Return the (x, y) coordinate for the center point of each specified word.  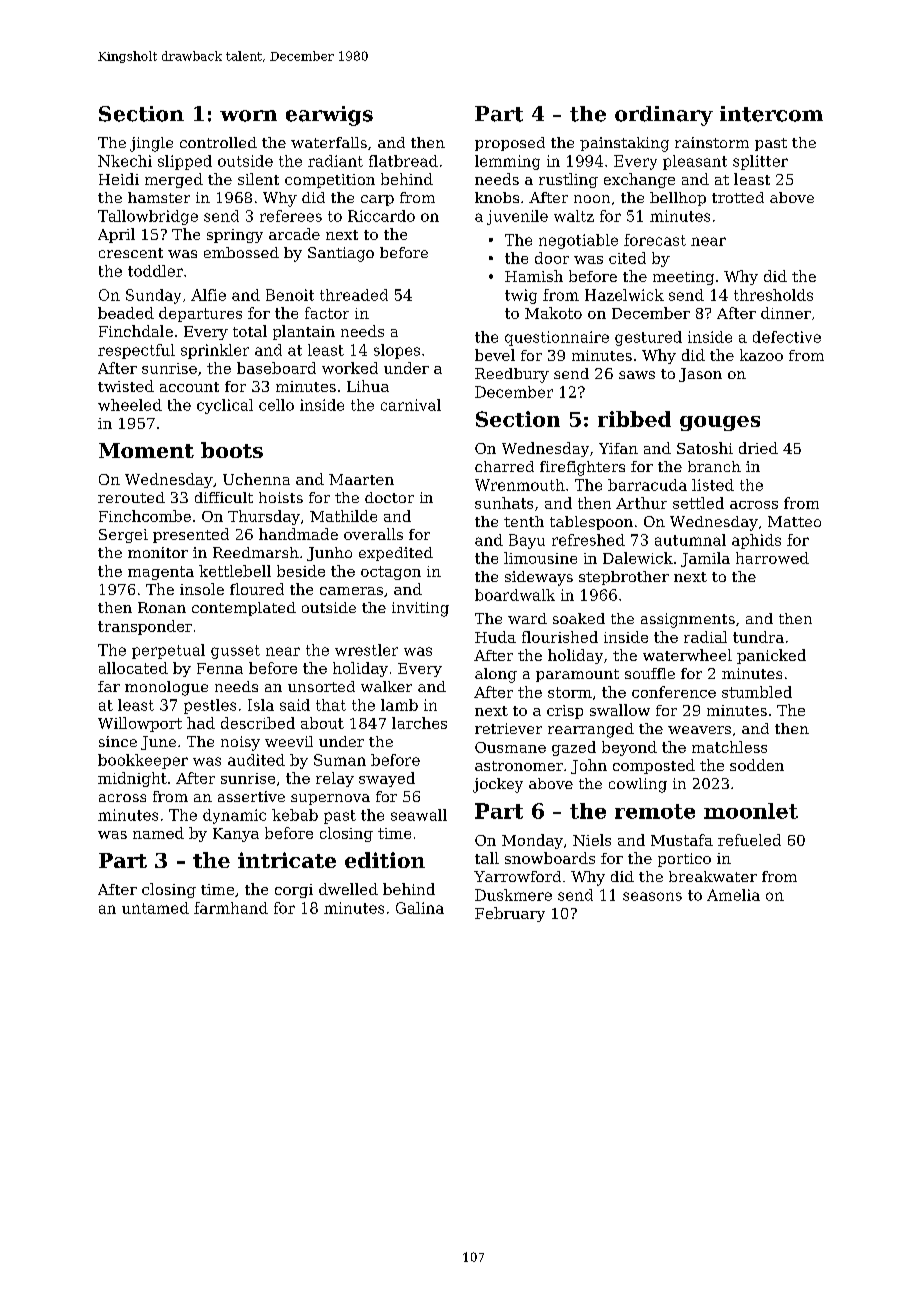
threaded (354, 295)
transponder (145, 627)
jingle (151, 144)
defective (787, 337)
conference (674, 692)
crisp (565, 712)
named (158, 833)
